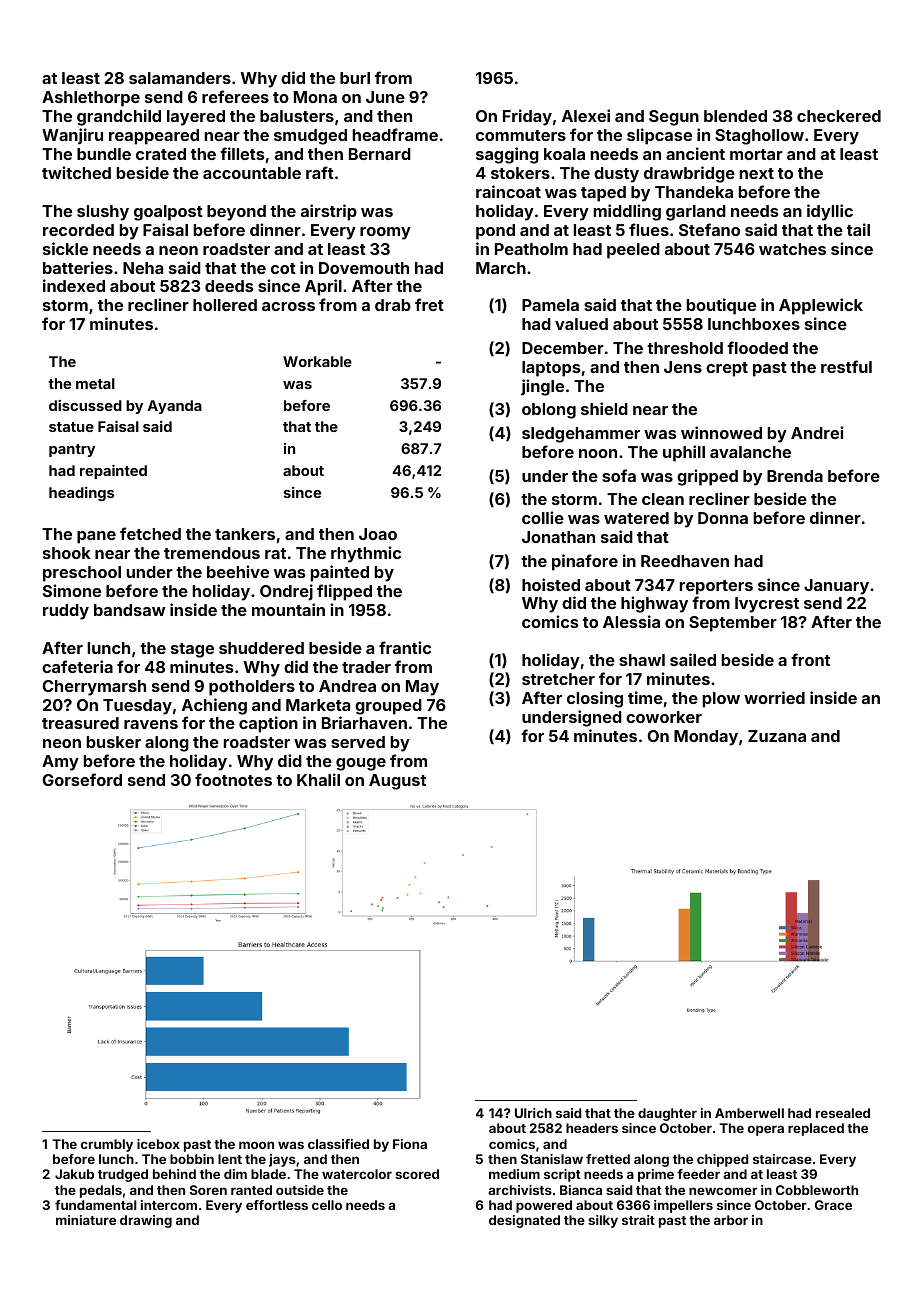 Image resolution: width=924 pixels, height=1308 pixels. What do you see at coordinates (795, 476) in the document?
I see `Brenda` at bounding box center [795, 476].
